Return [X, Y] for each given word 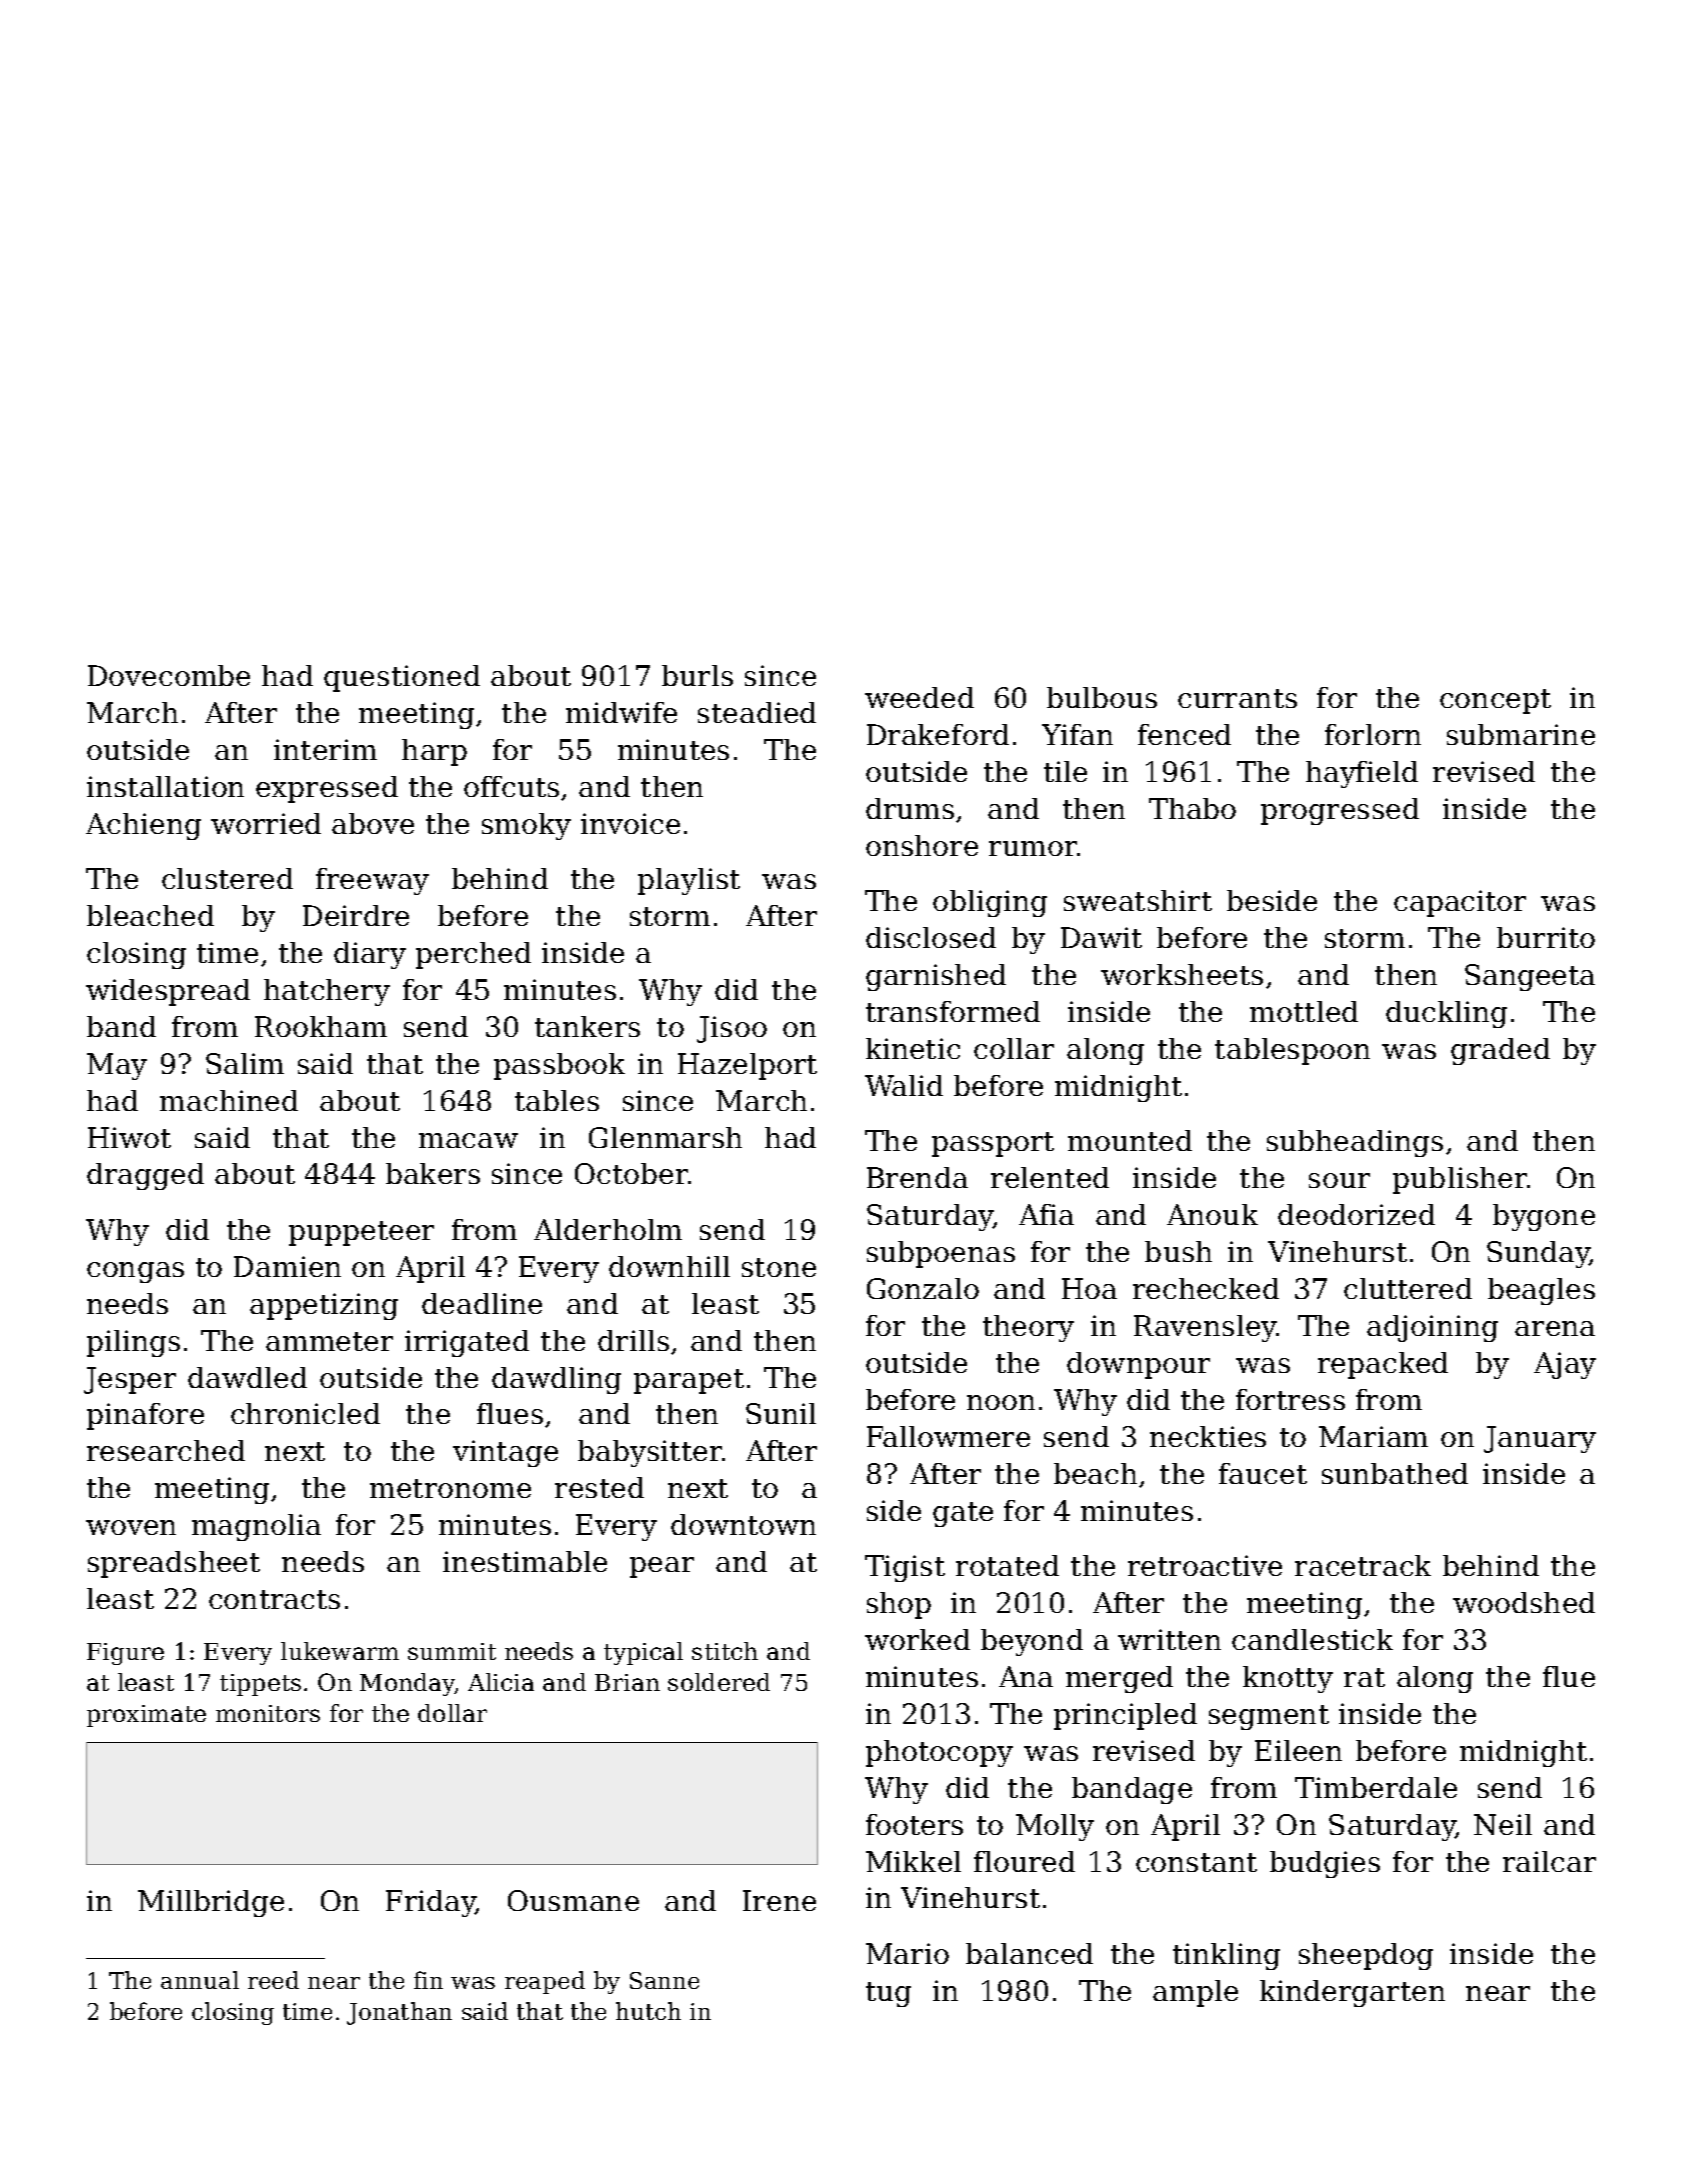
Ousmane [573, 1900]
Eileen [1298, 1750]
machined [229, 1100]
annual [200, 1980]
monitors [268, 1713]
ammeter [329, 1341]
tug [888, 1994]
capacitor [1460, 903]
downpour [1138, 1365]
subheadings [1355, 1143]
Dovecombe [169, 675]
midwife [621, 712]
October [632, 1173]
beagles [1541, 1291]
